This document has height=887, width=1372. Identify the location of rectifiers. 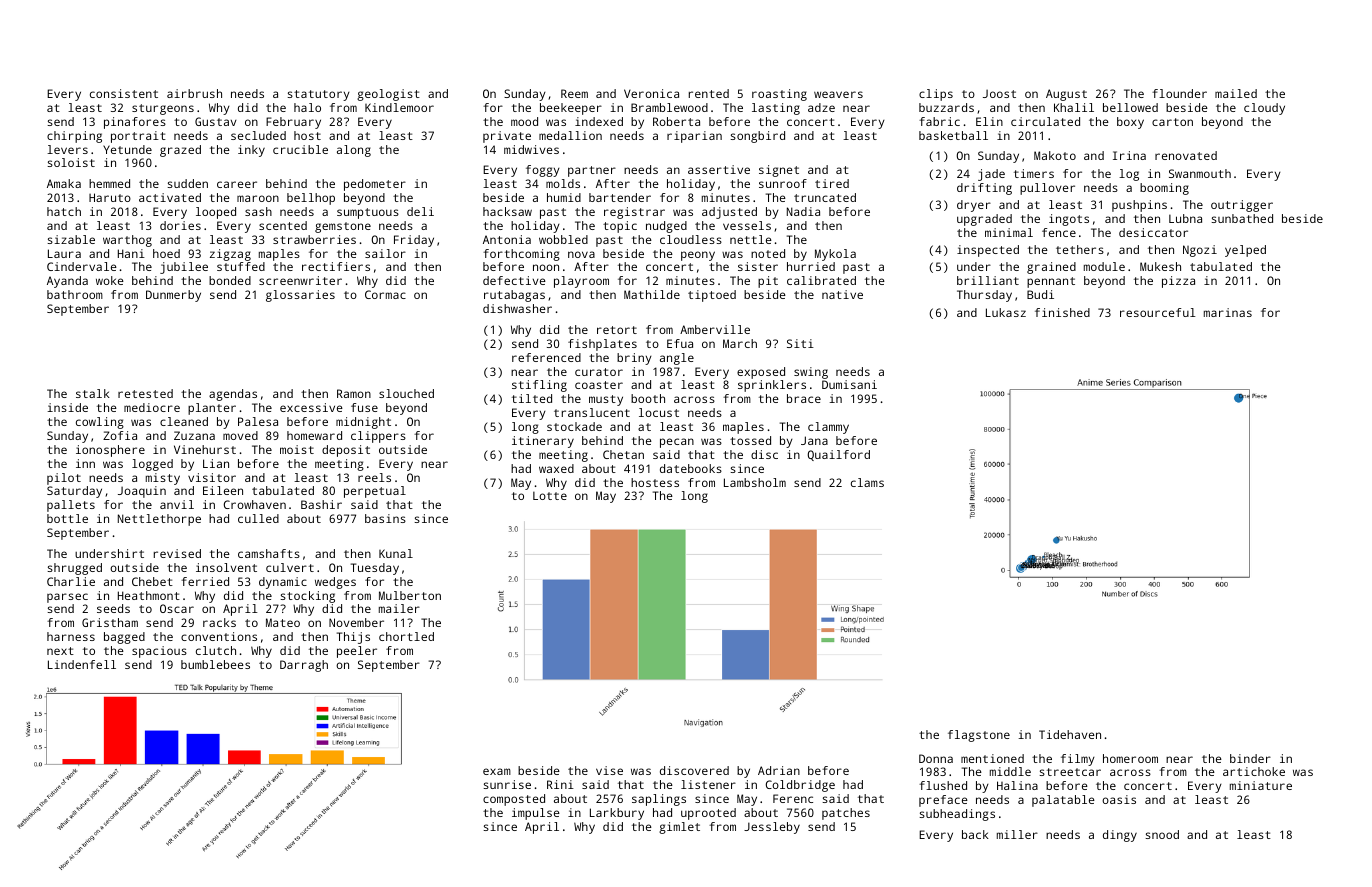
(336, 266).
